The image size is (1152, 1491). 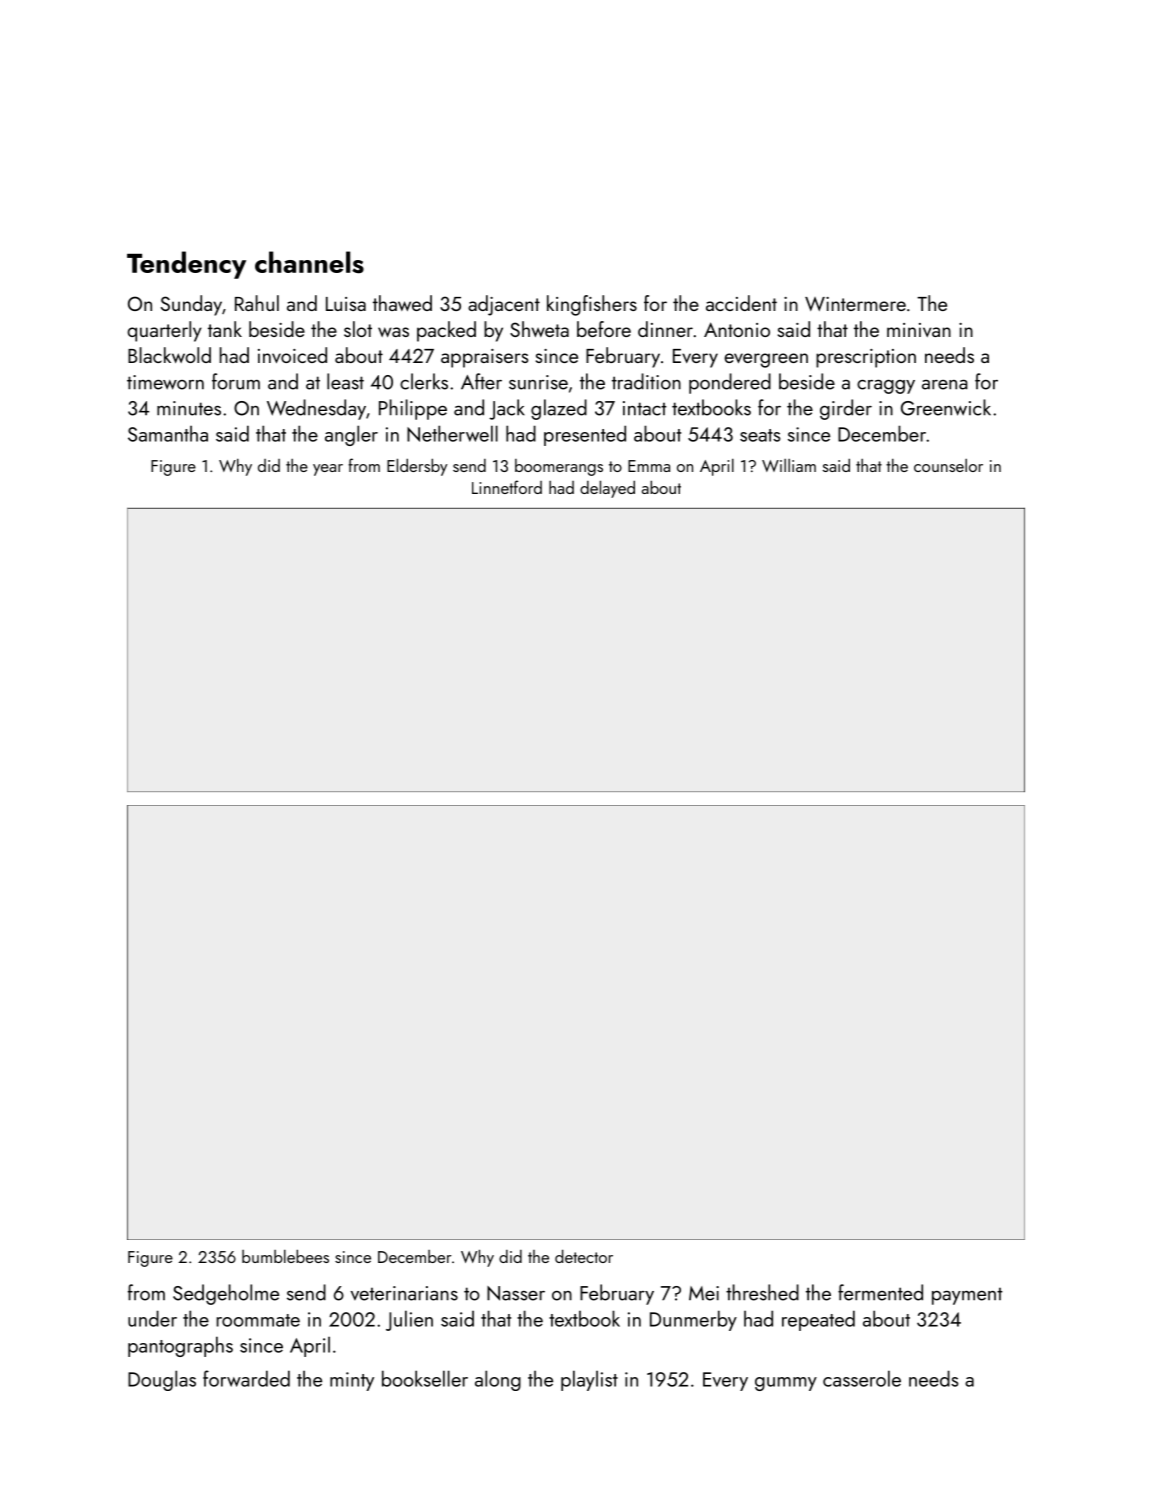 What do you see at coordinates (328, 470) in the screenshot?
I see `year` at bounding box center [328, 470].
